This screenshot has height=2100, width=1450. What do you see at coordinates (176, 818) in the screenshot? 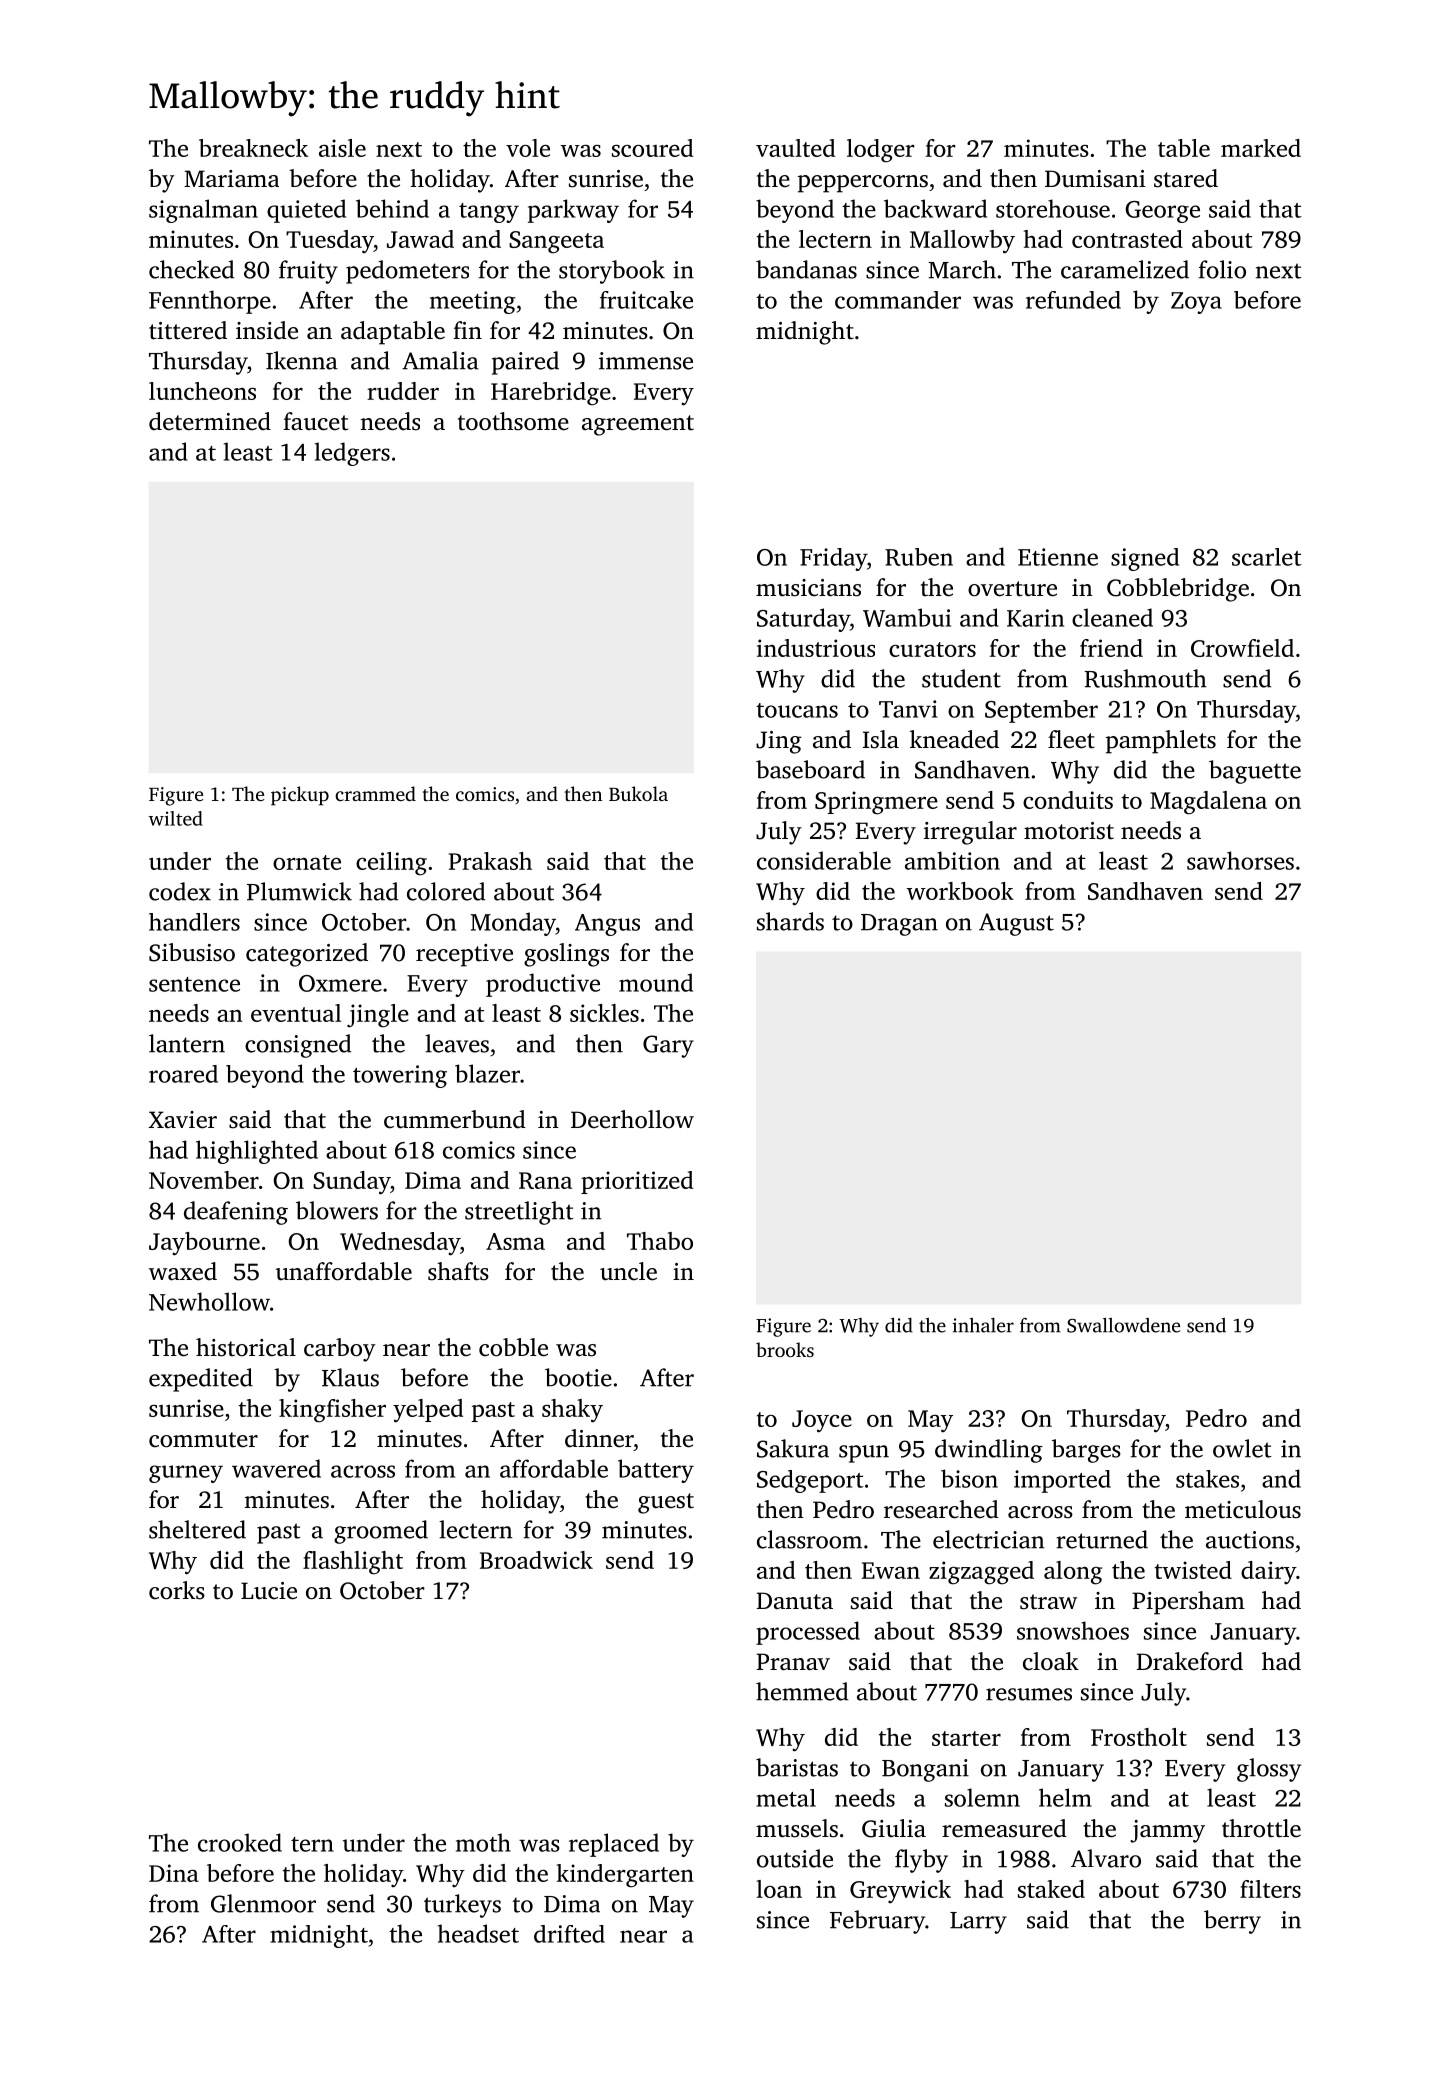
I see `wilted` at bounding box center [176, 818].
